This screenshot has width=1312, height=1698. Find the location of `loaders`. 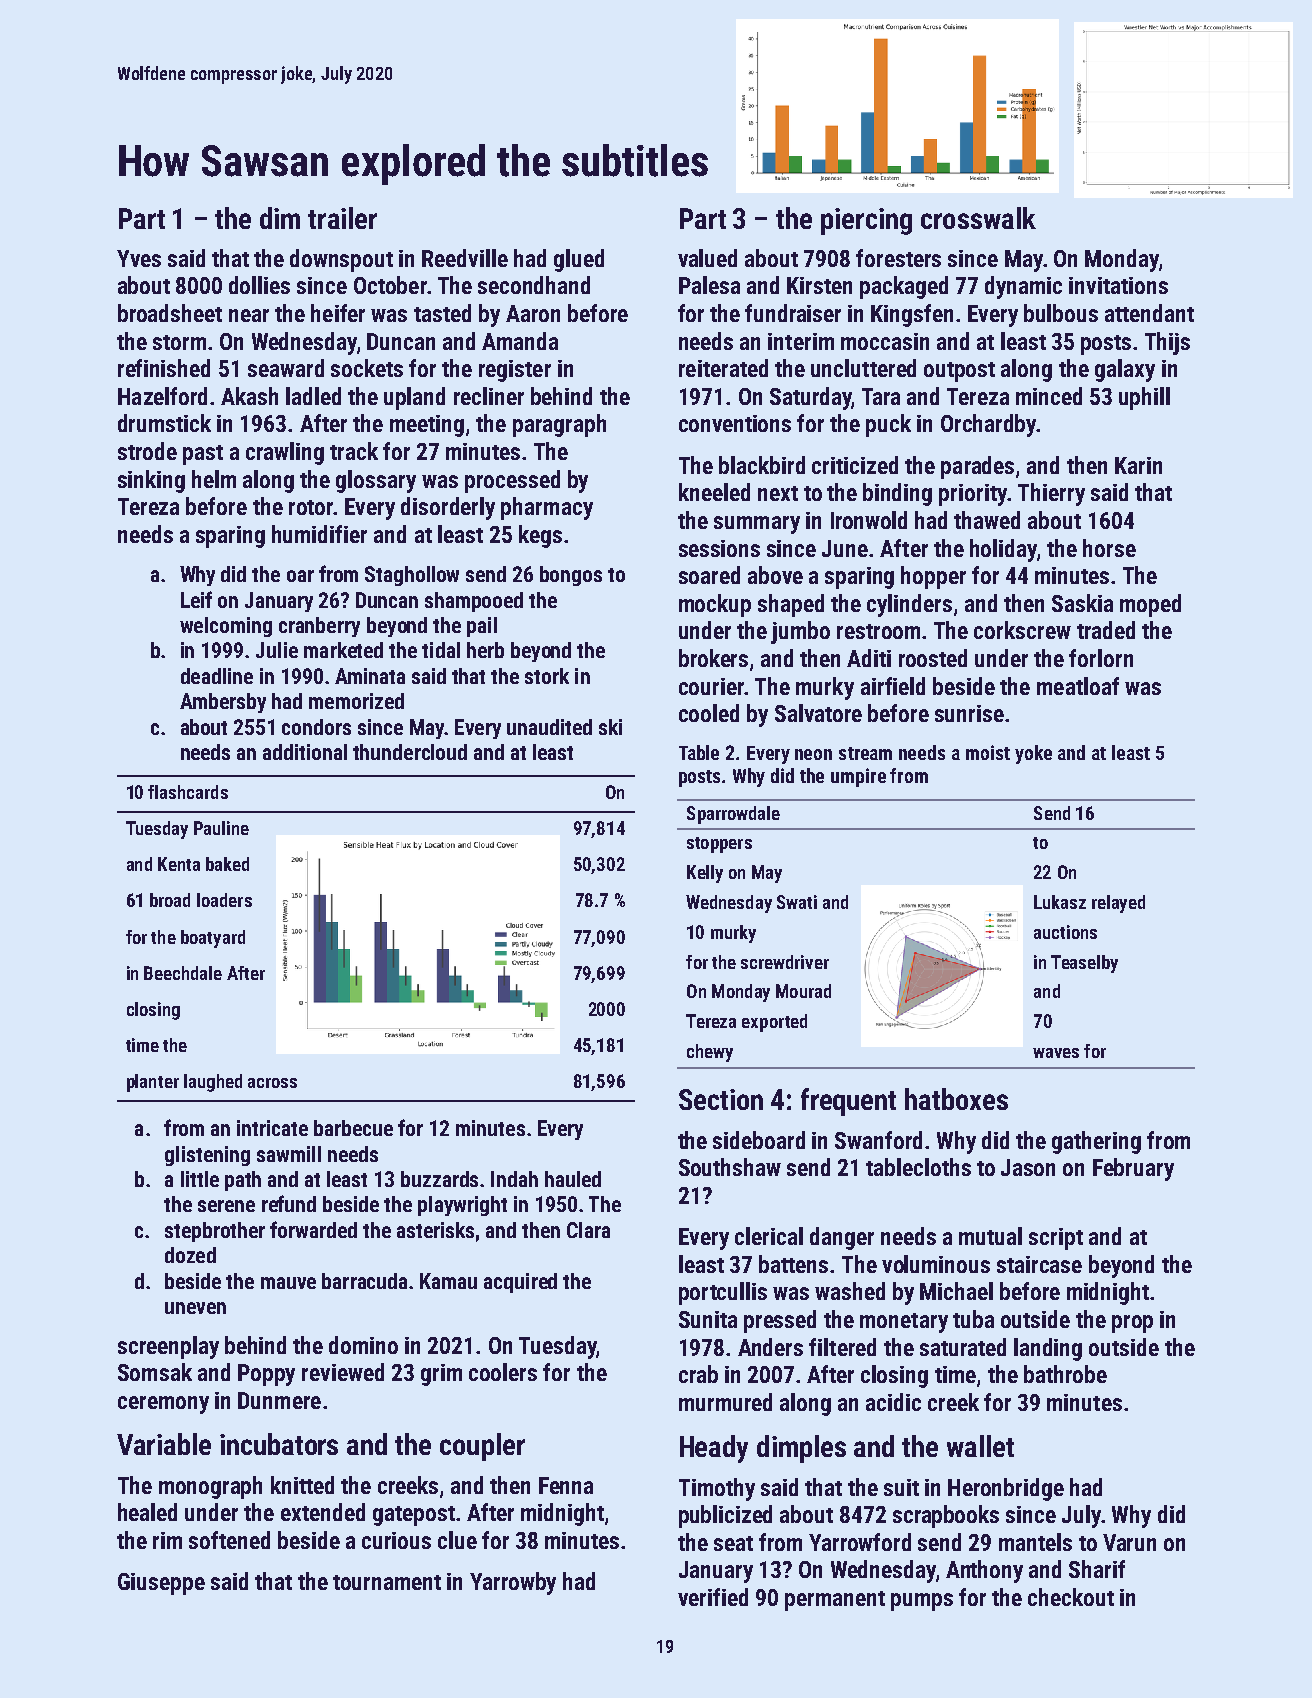

loaders is located at coordinates (224, 900).
